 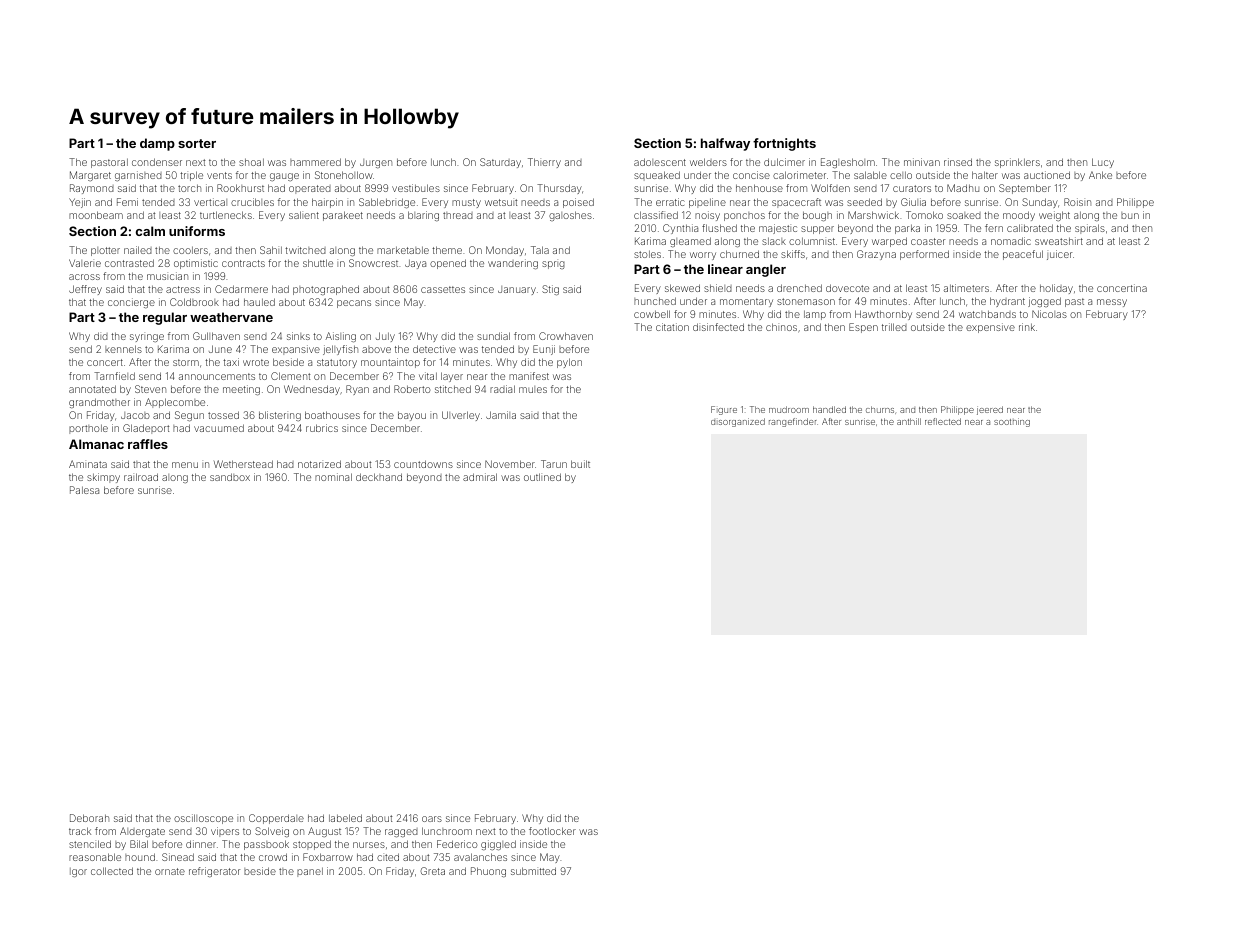 What do you see at coordinates (123, 349) in the screenshot?
I see `kennels` at bounding box center [123, 349].
